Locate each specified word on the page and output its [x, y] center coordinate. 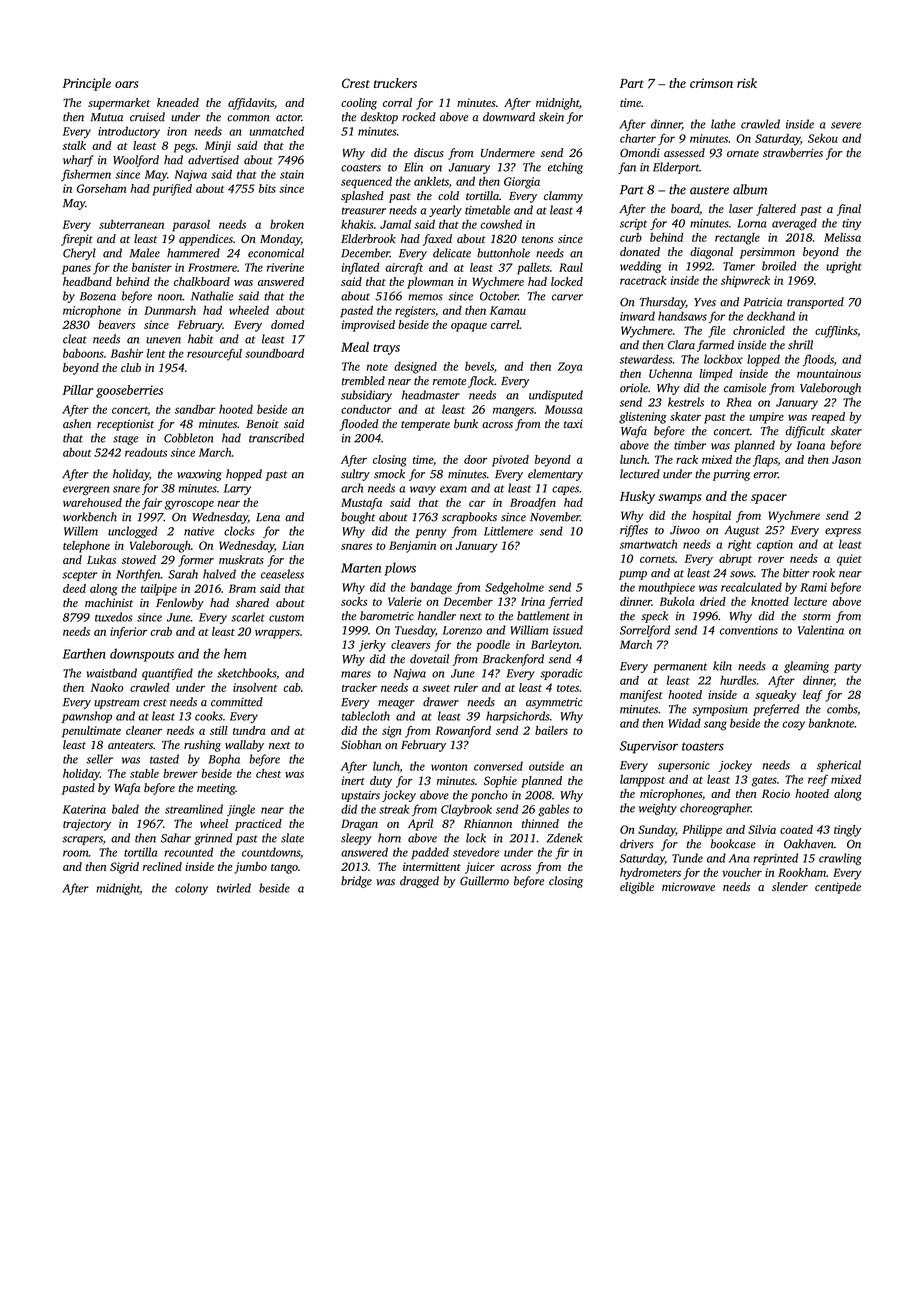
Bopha [224, 760]
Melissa [842, 237]
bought [358, 518]
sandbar [195, 409]
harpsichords [518, 717]
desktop [379, 118]
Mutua [106, 117]
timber [690, 445]
